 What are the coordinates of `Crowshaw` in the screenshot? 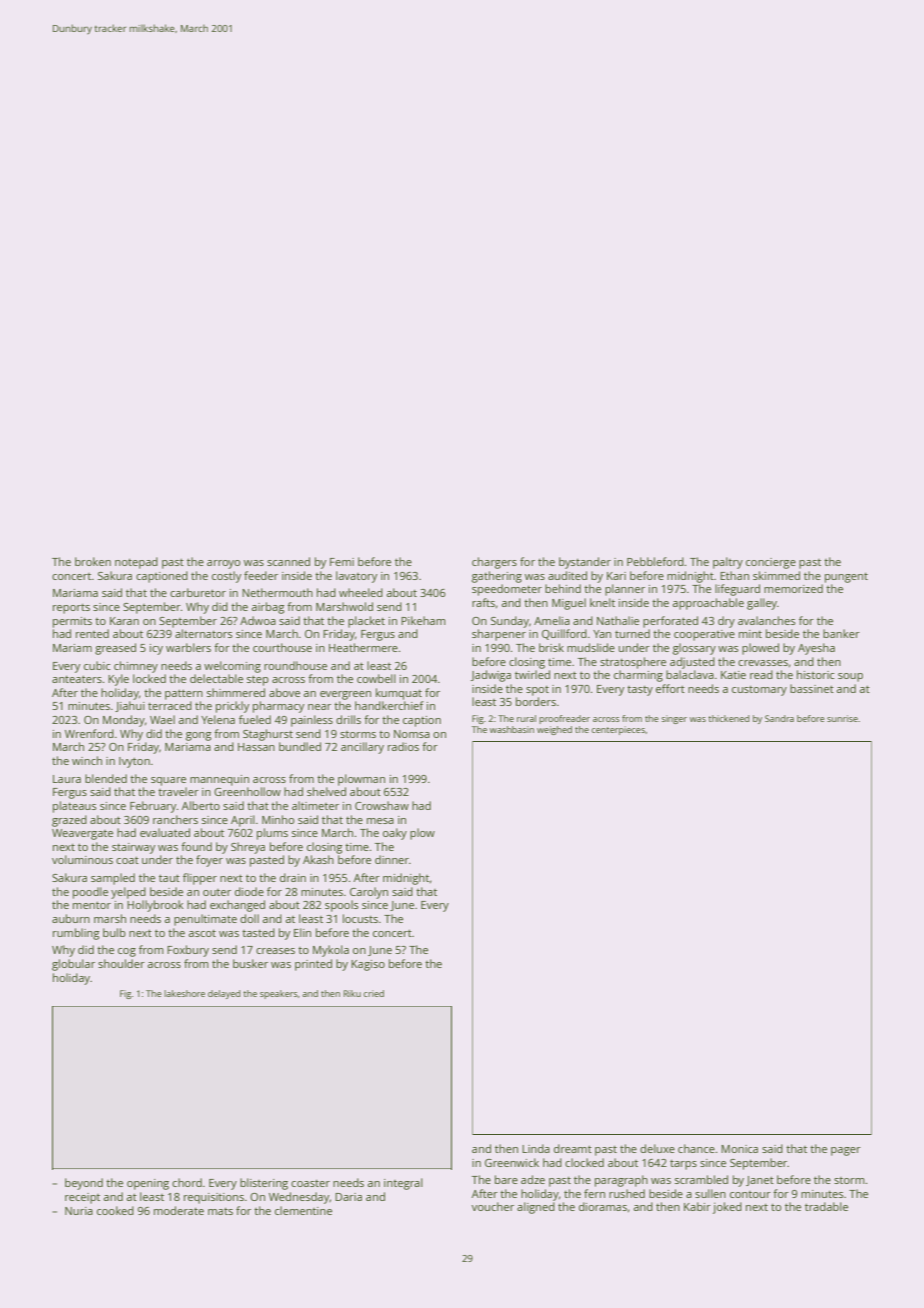 It's located at (382, 805).
